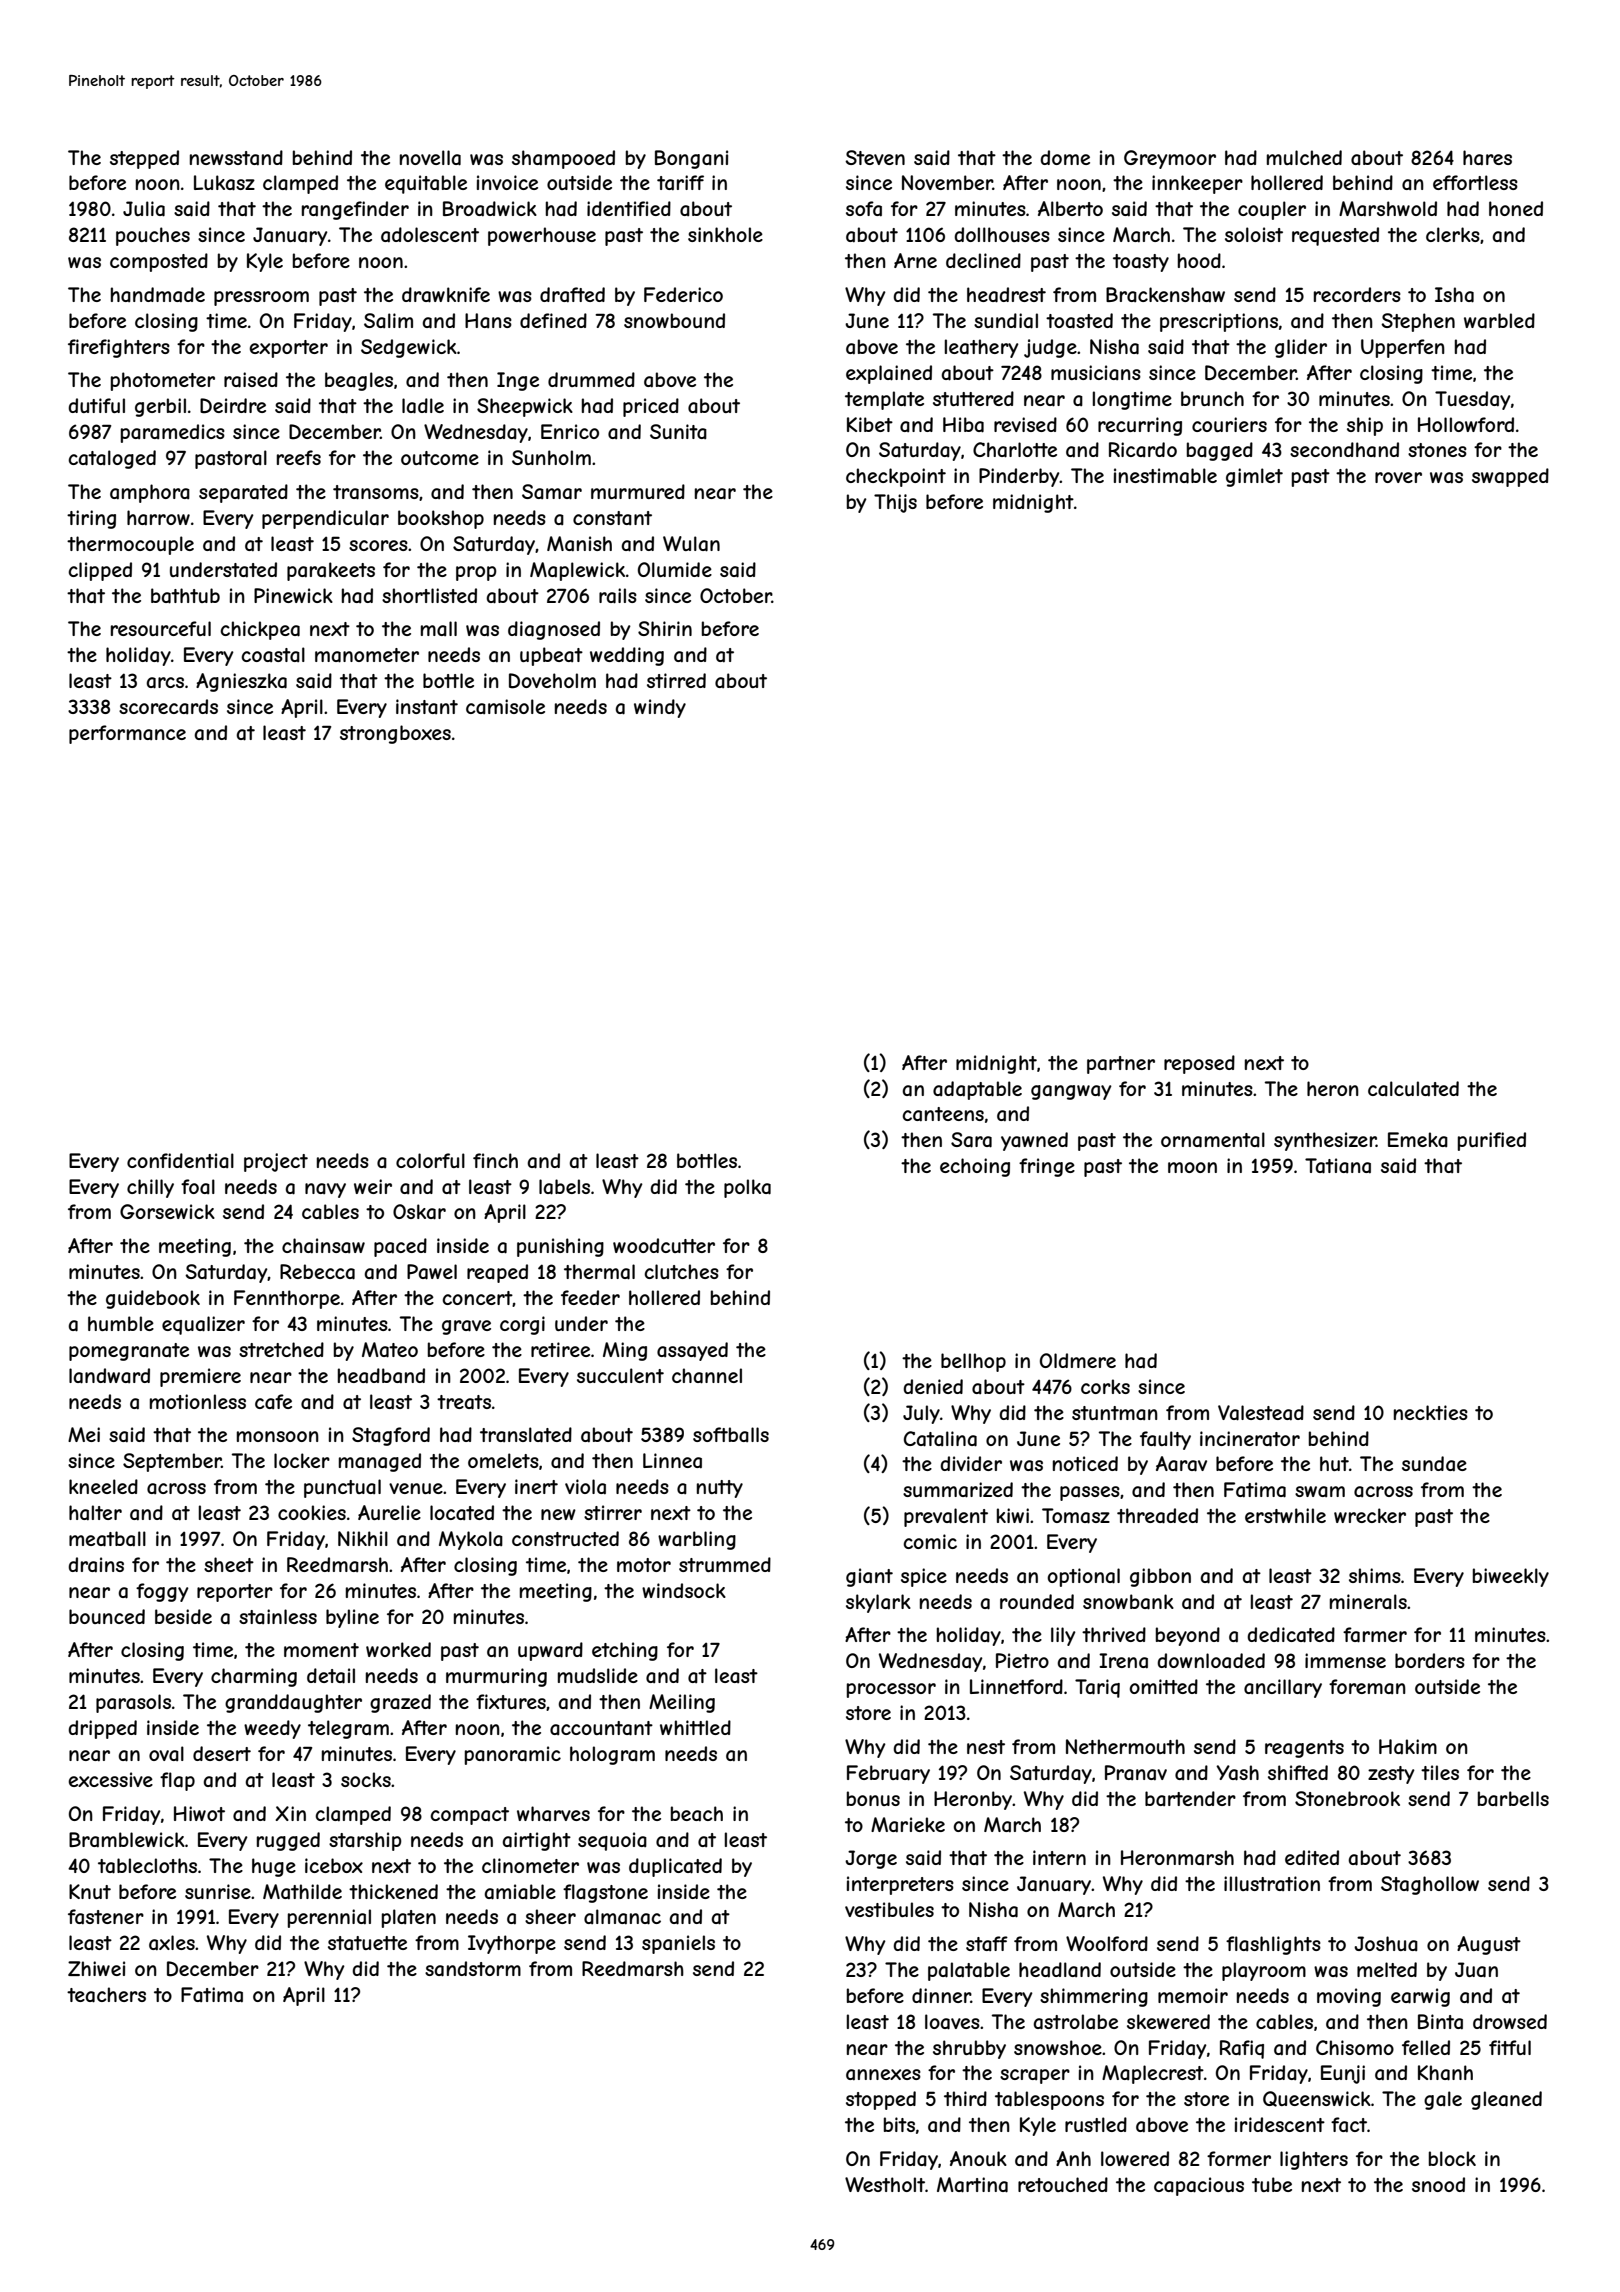  What do you see at coordinates (1199, 1064) in the document?
I see `reposed` at bounding box center [1199, 1064].
